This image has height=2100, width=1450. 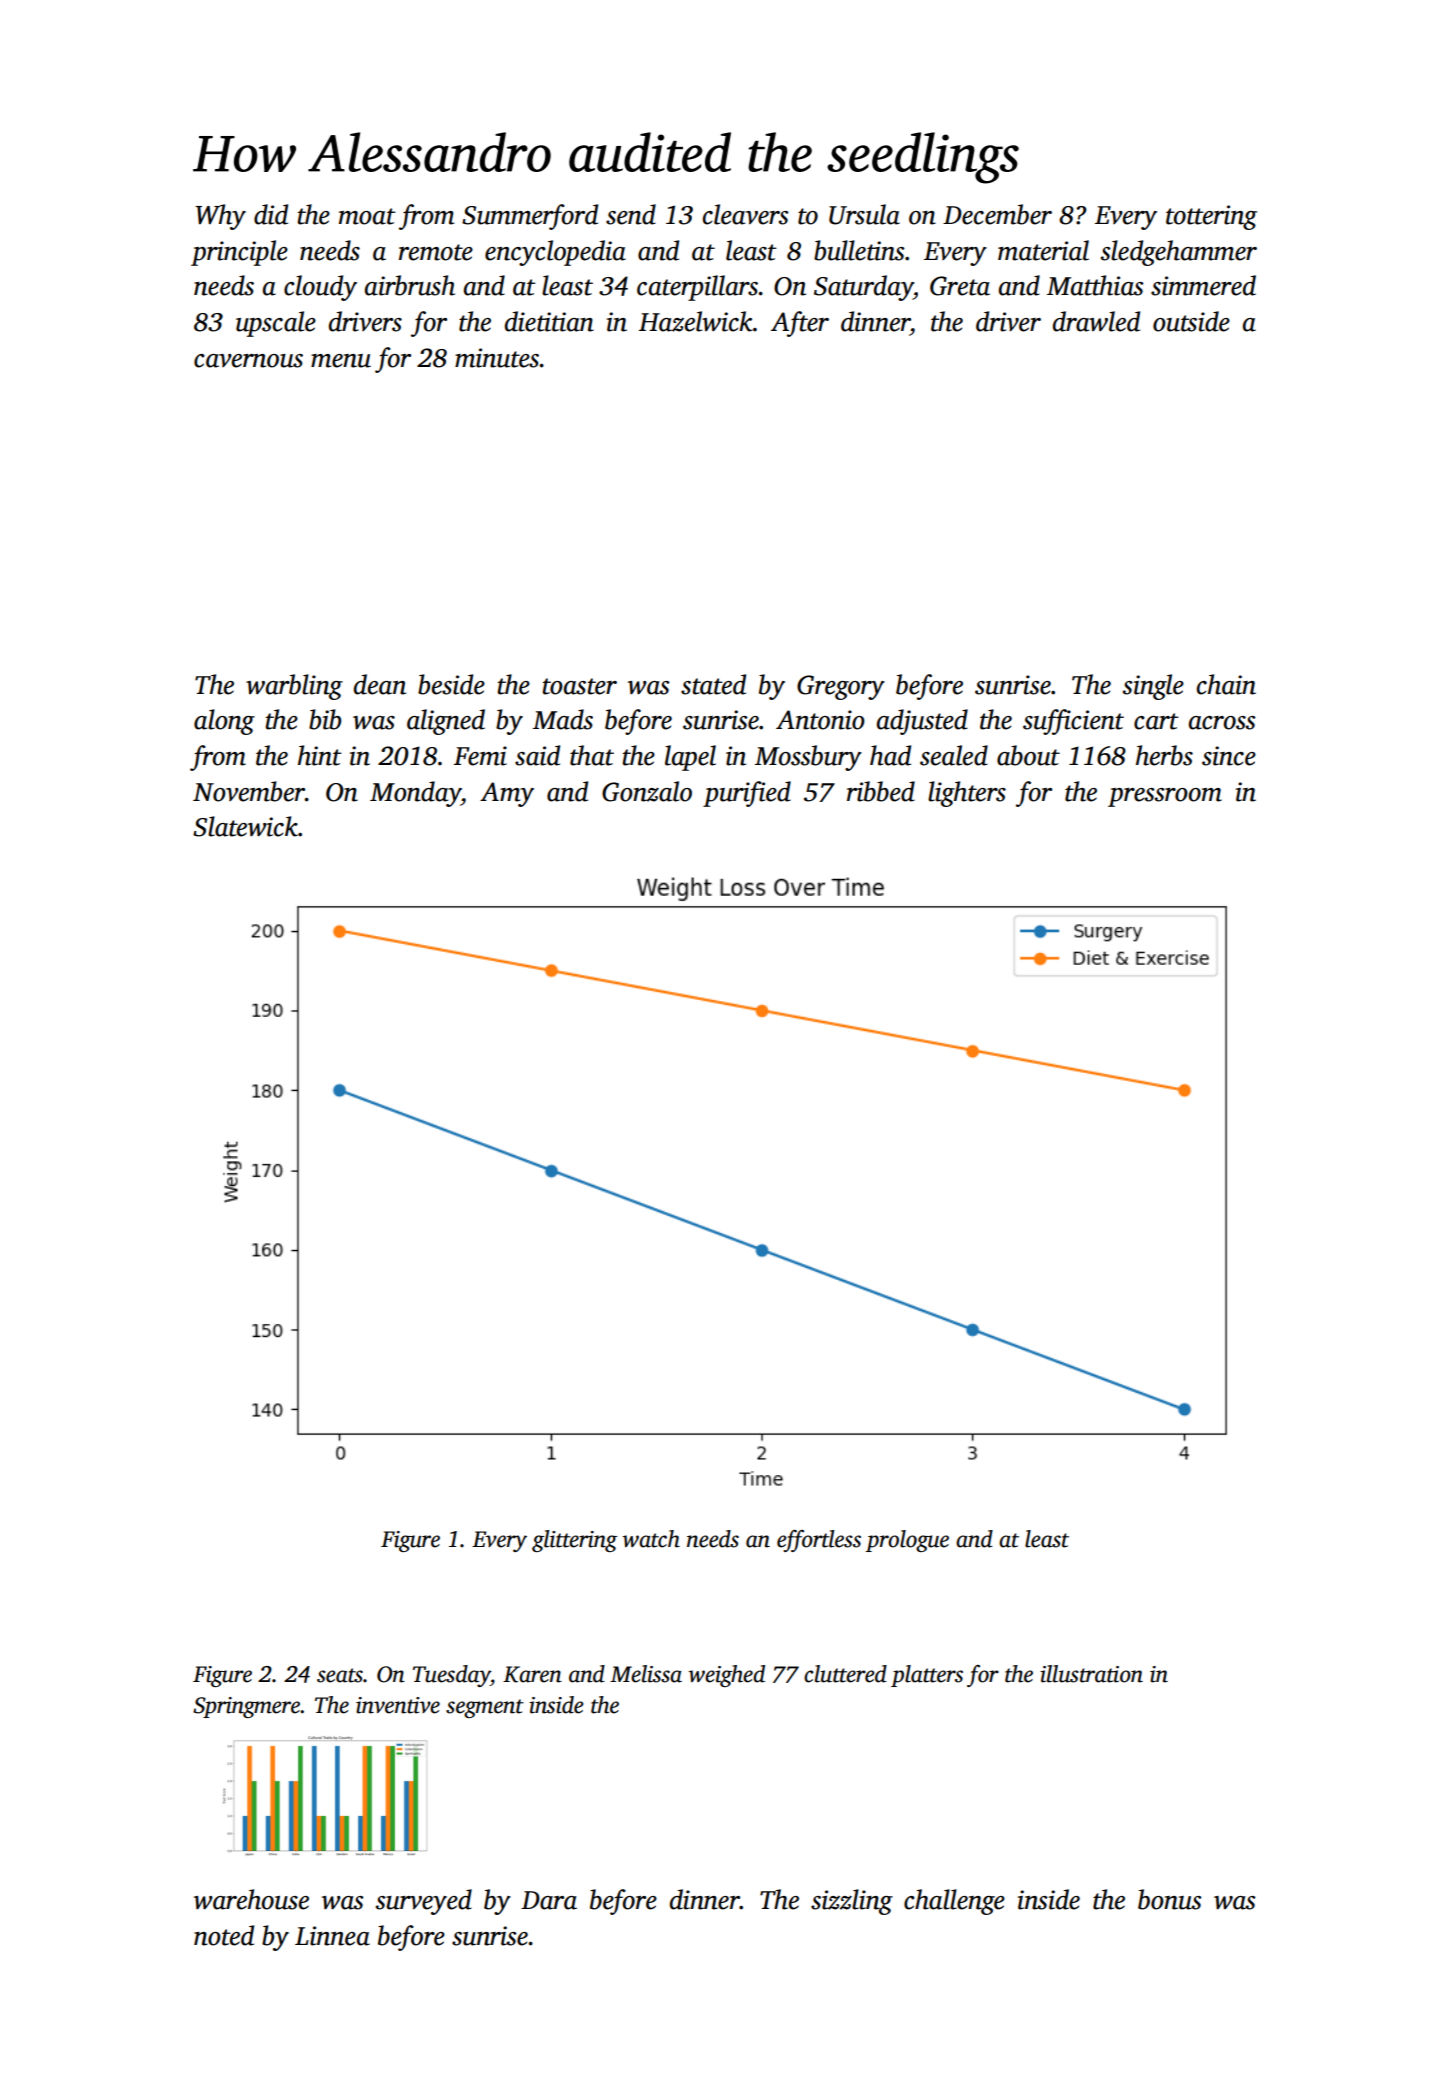 What do you see at coordinates (1191, 321) in the image?
I see `outside` at bounding box center [1191, 321].
